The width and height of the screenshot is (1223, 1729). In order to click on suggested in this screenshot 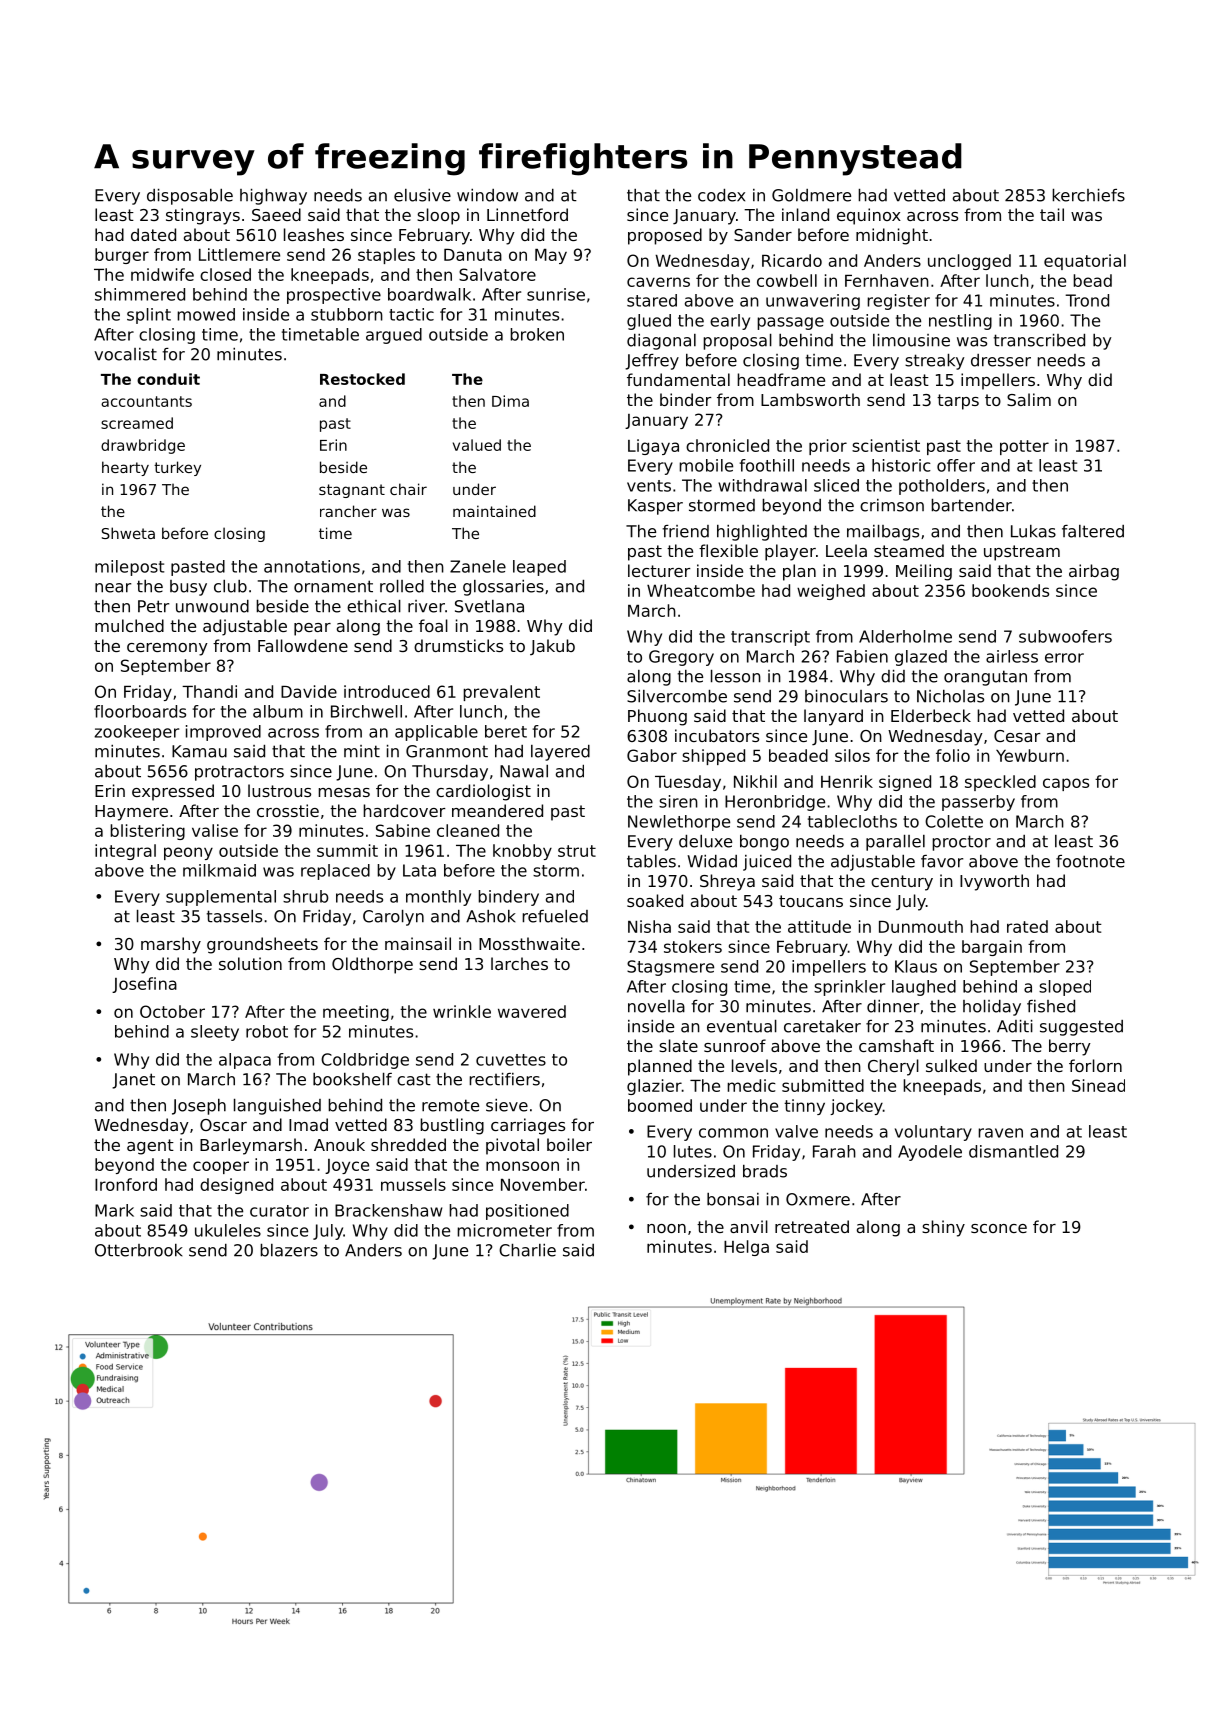, I will do `click(1081, 1028)`.
